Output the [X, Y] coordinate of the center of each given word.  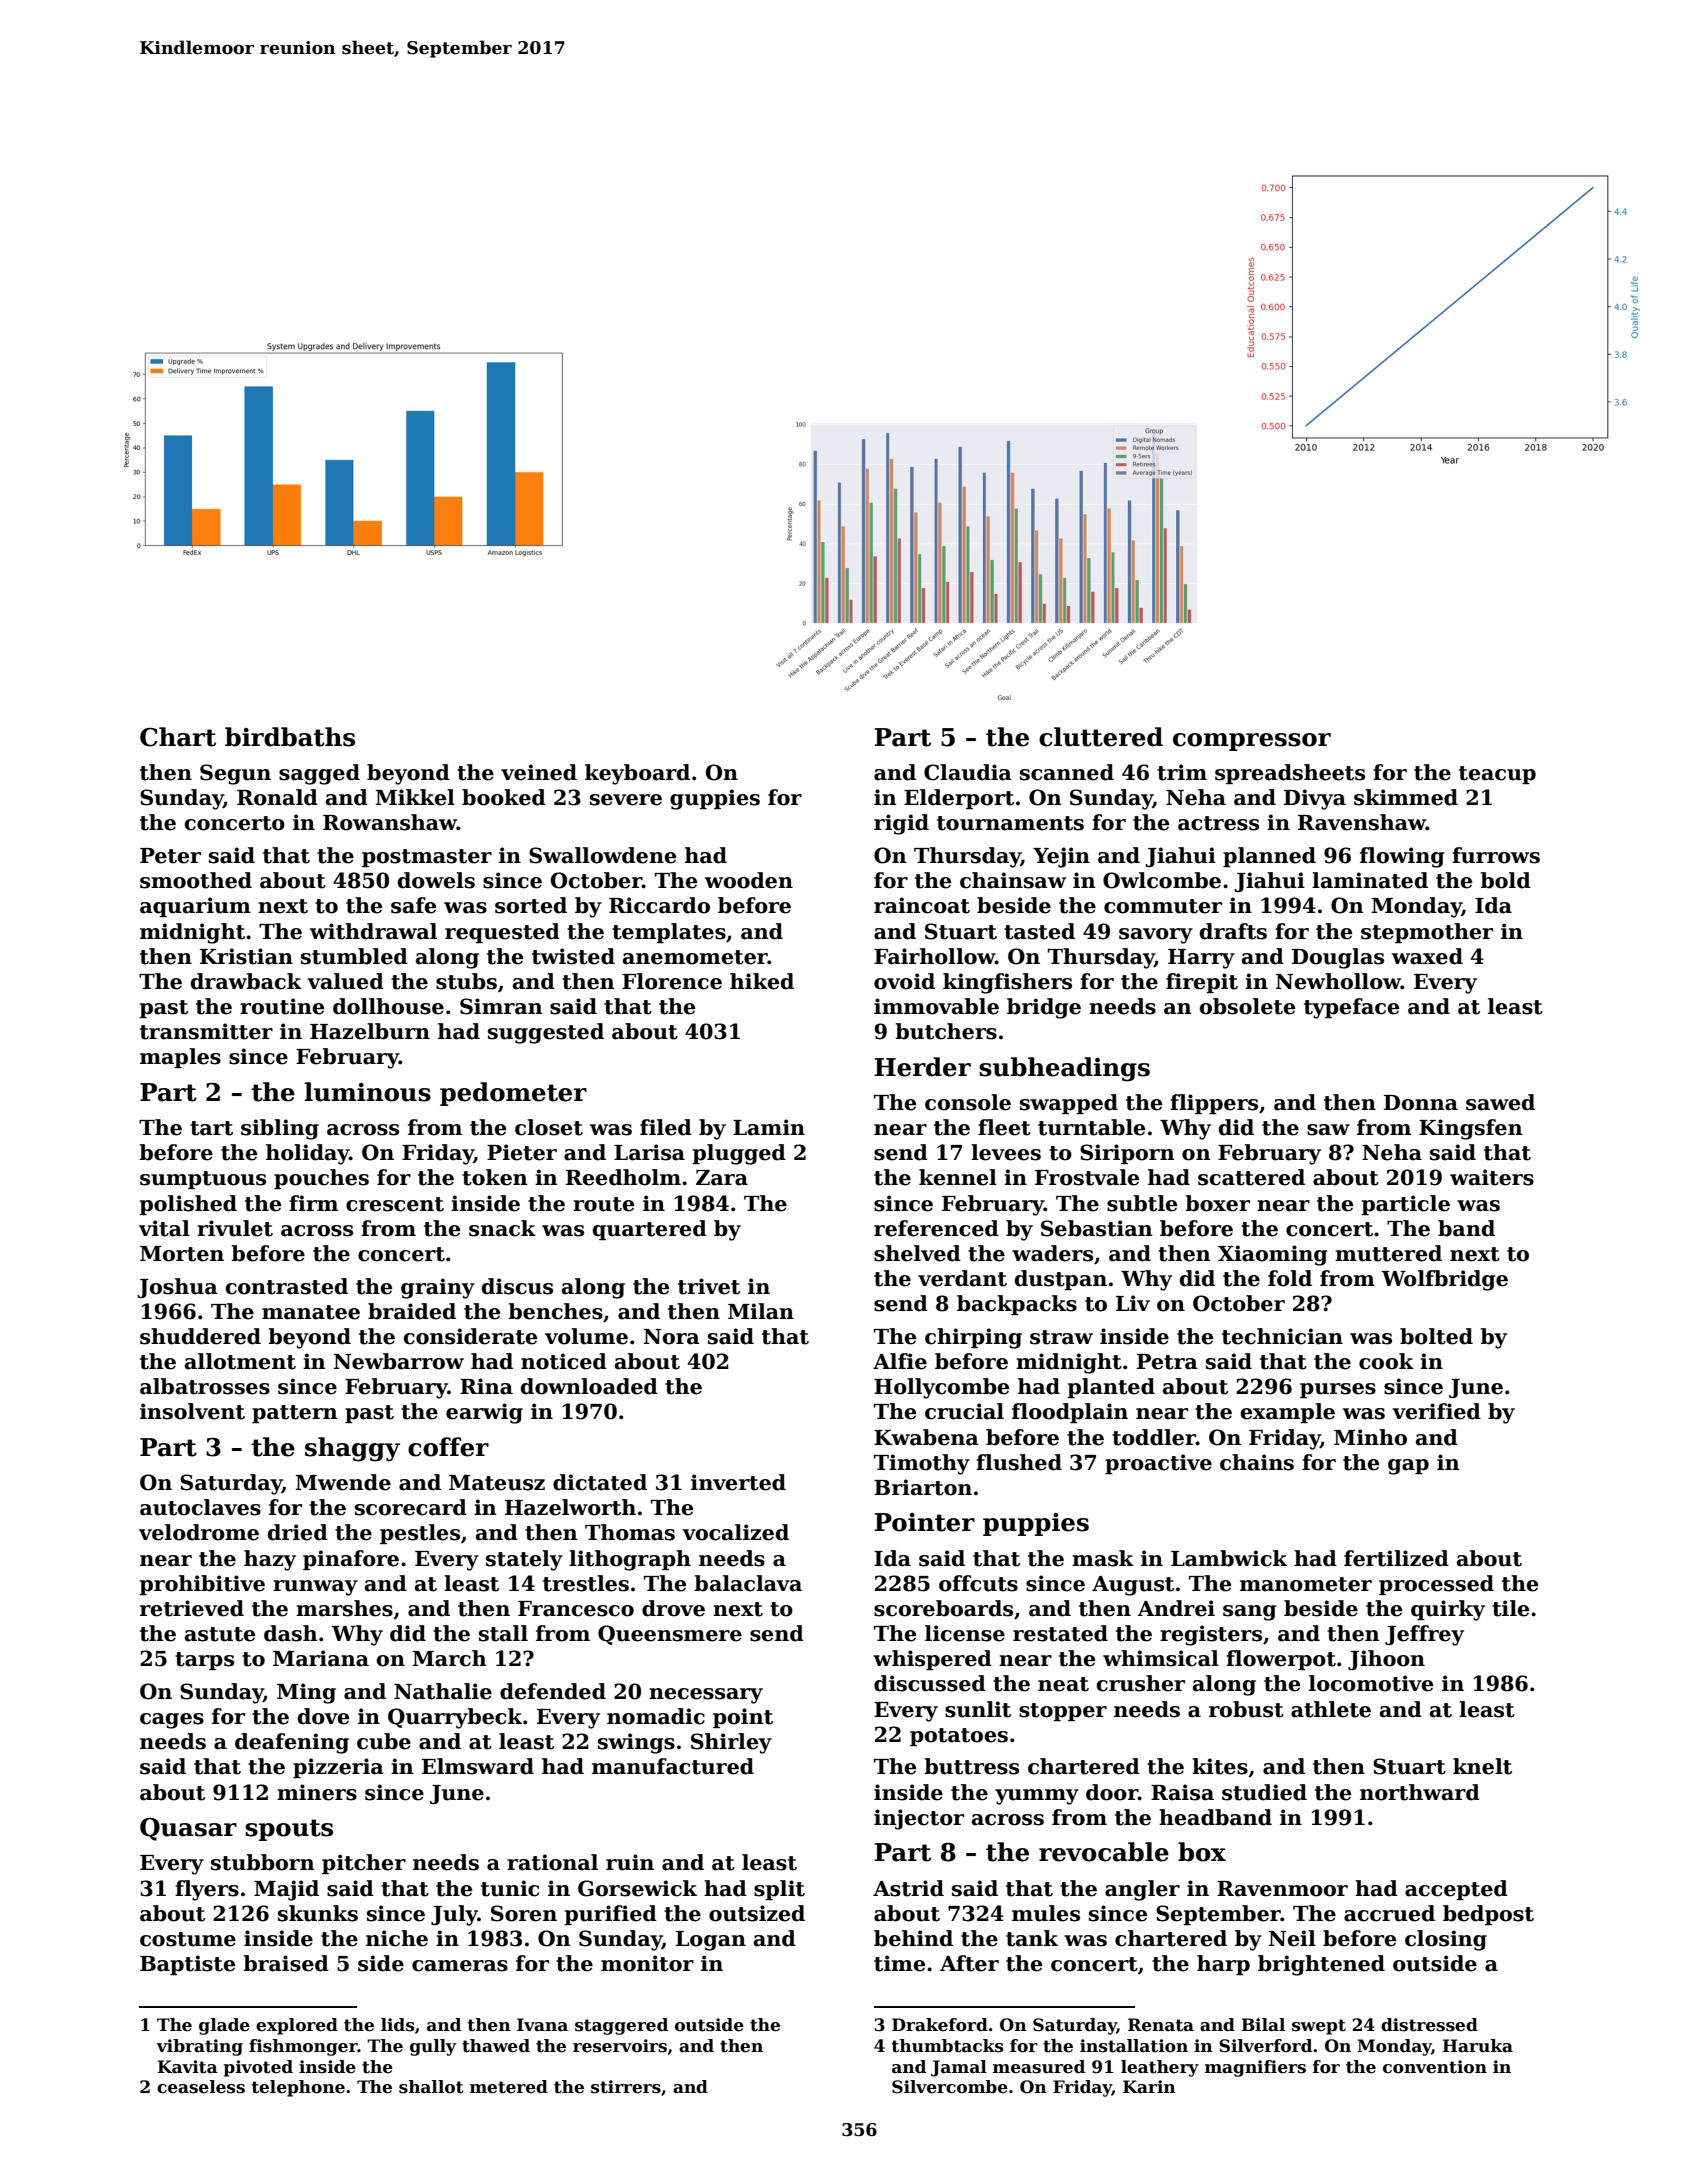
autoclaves [200, 1507]
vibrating [199, 2047]
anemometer [695, 957]
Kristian [246, 956]
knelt [1482, 1766]
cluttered [1101, 737]
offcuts [978, 1583]
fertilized [1396, 1558]
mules [1046, 1913]
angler [1142, 1890]
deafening [292, 1743]
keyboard [637, 774]
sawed [1500, 1102]
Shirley [731, 1743]
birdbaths [290, 737]
